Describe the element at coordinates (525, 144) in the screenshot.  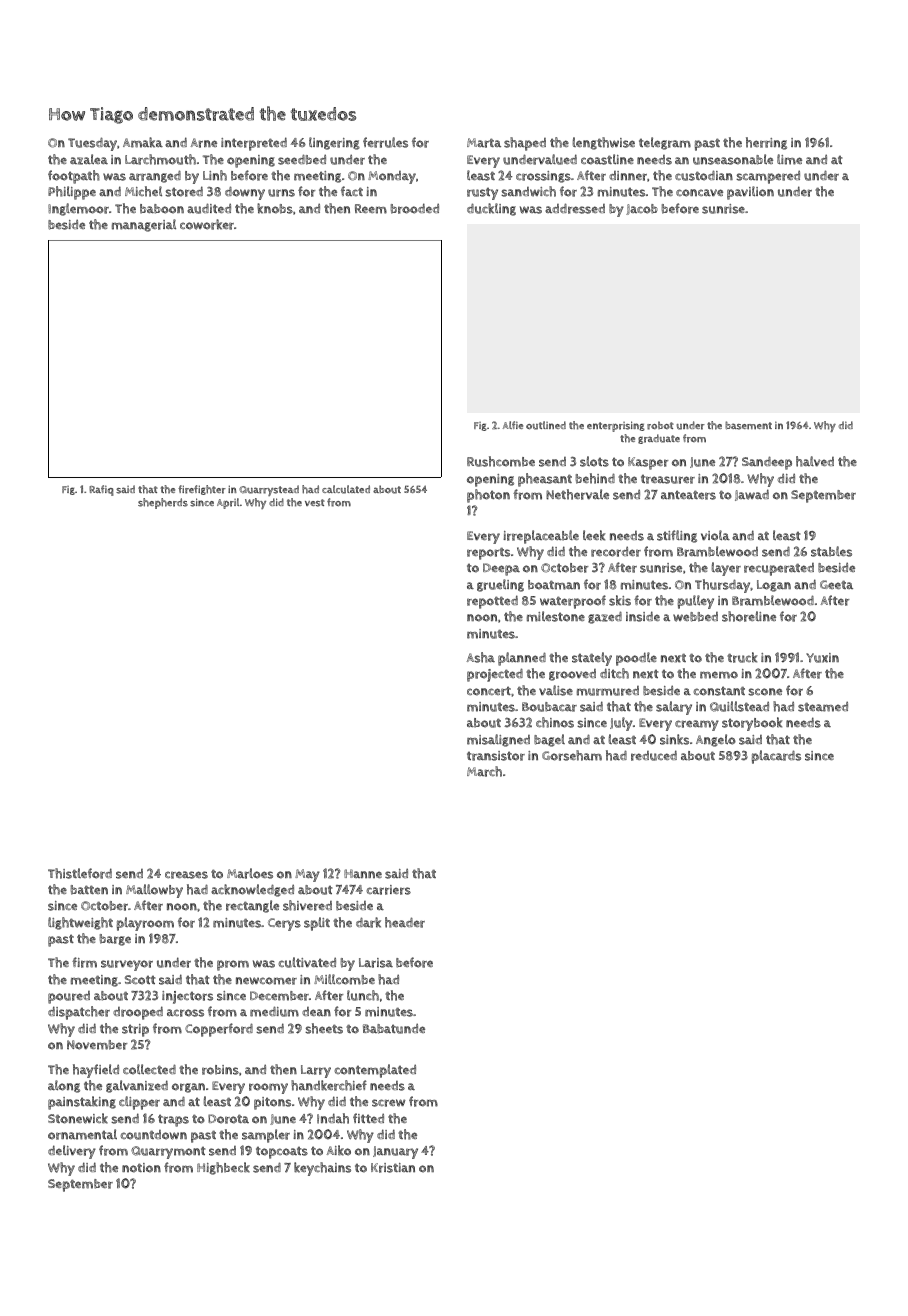
I see `shaped` at that location.
